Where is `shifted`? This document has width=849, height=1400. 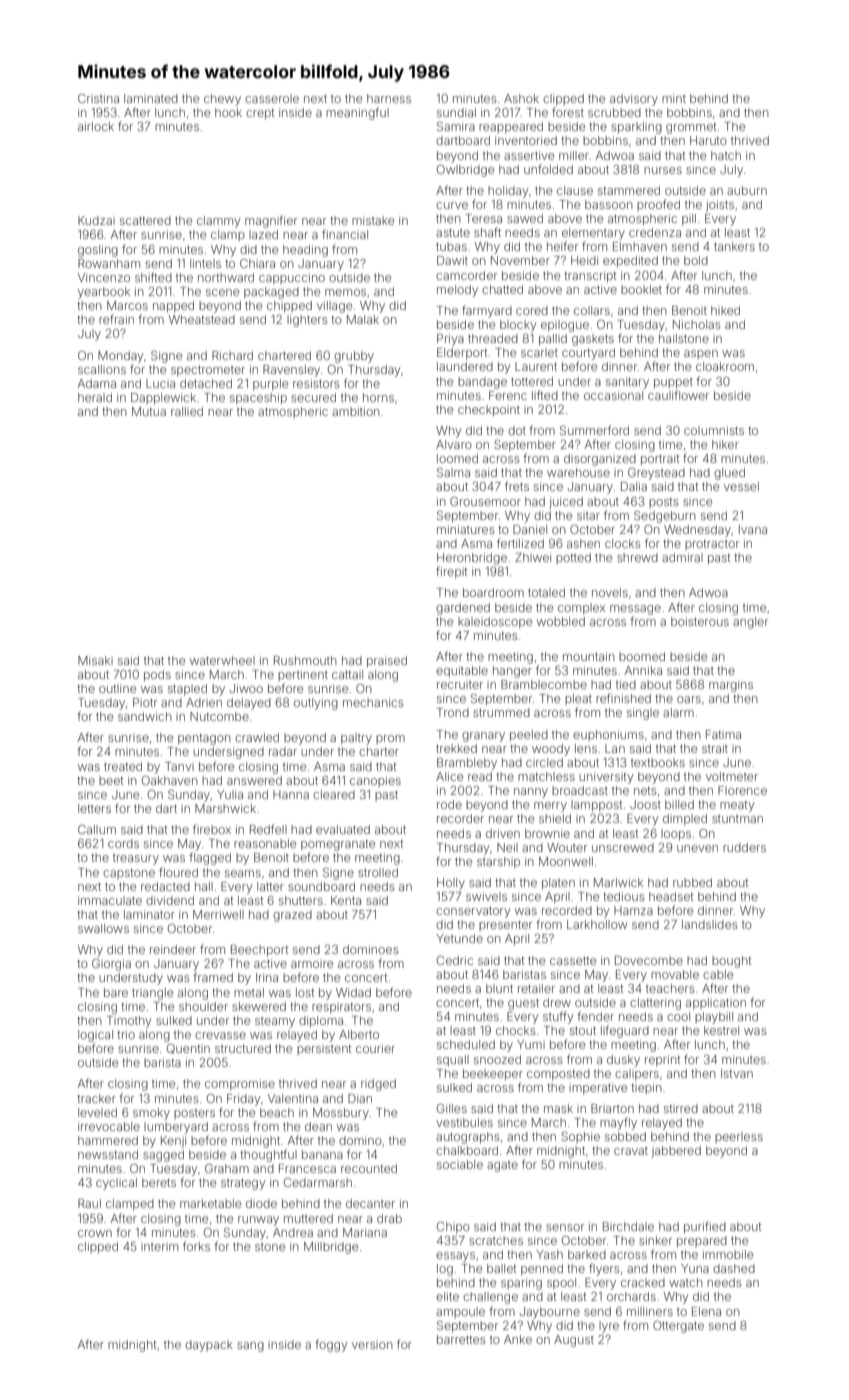 shifted is located at coordinates (153, 277).
